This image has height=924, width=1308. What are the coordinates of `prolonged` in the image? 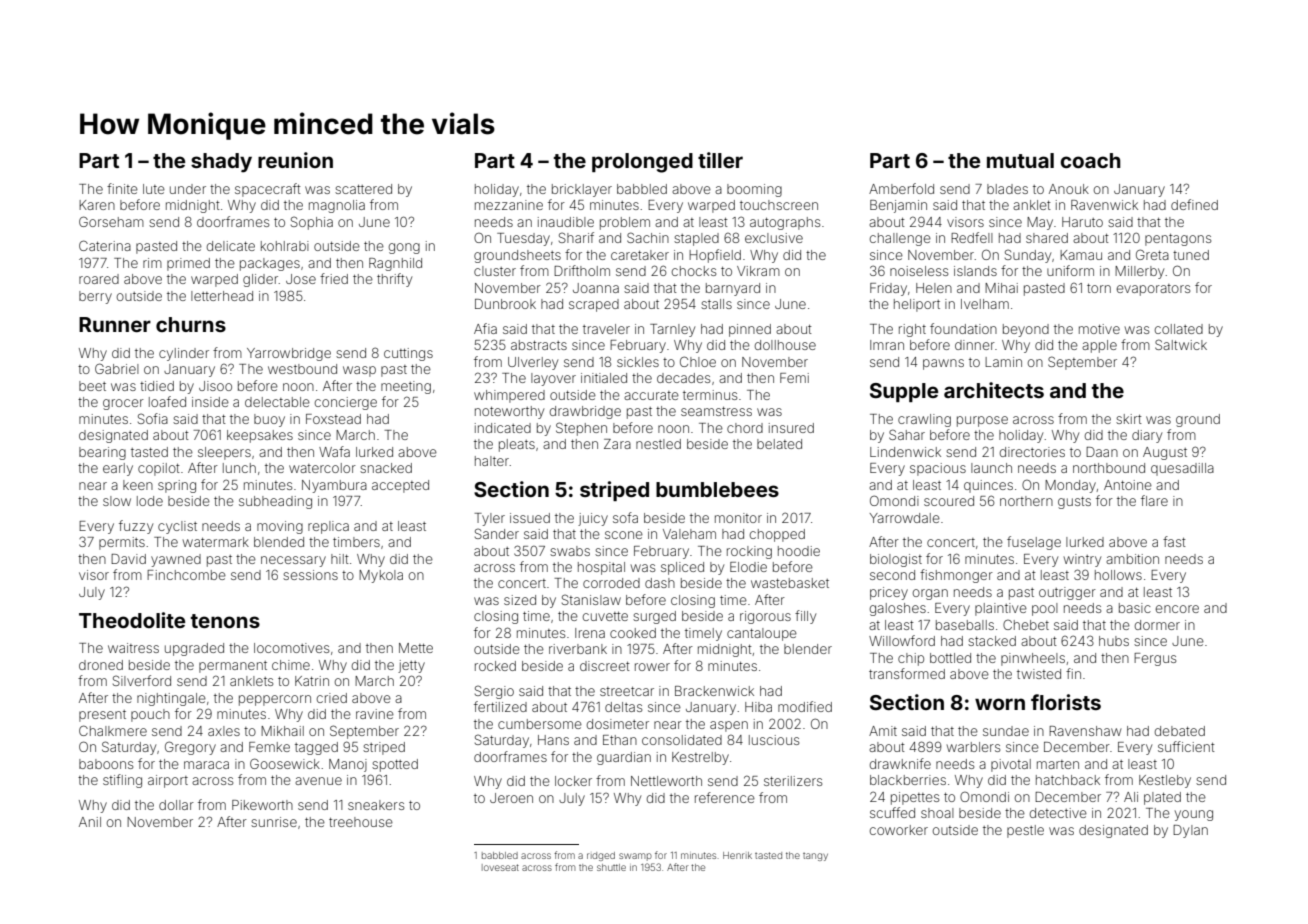 It's located at (642, 163).
